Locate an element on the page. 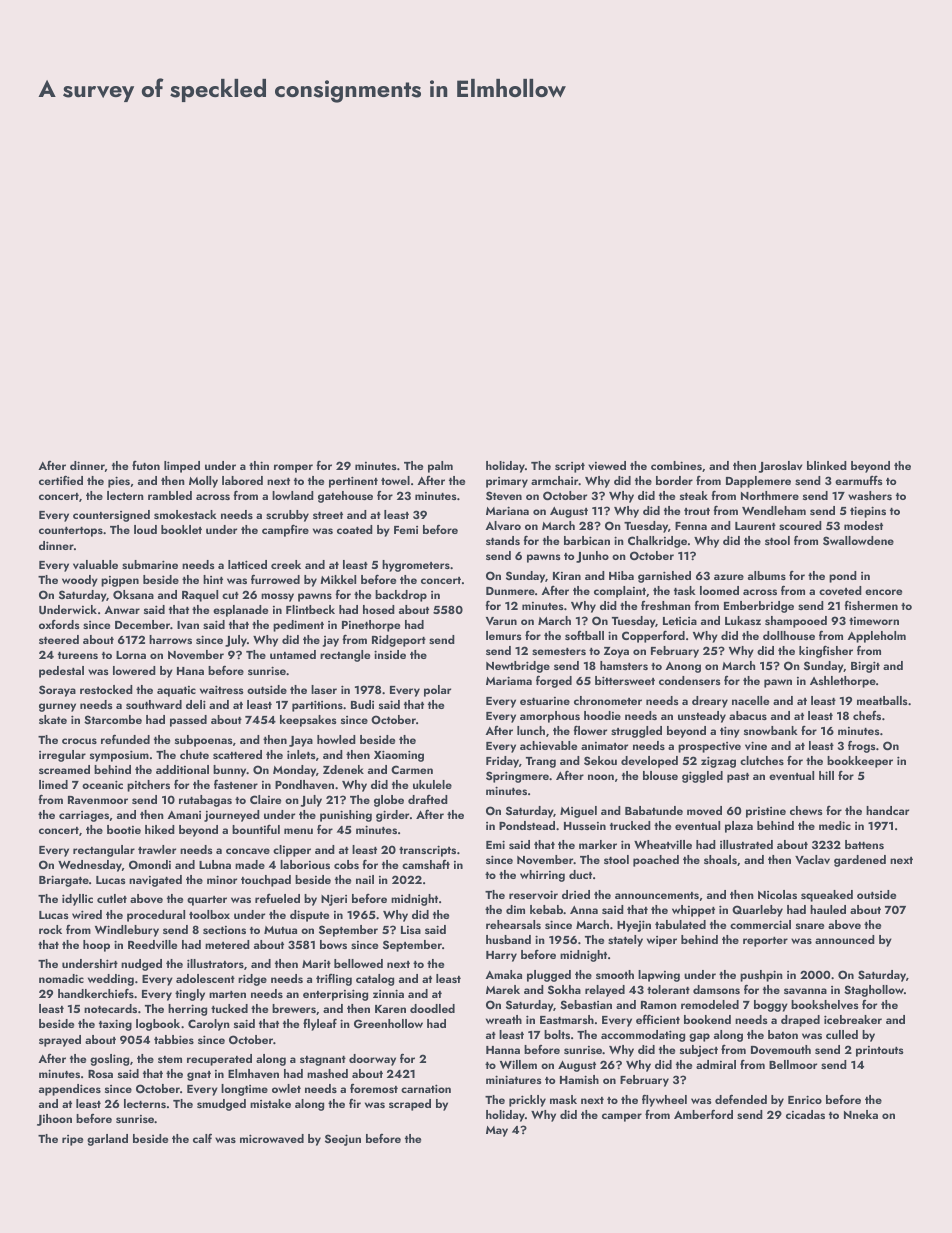 The image size is (952, 1233). Sekou is located at coordinates (600, 761).
